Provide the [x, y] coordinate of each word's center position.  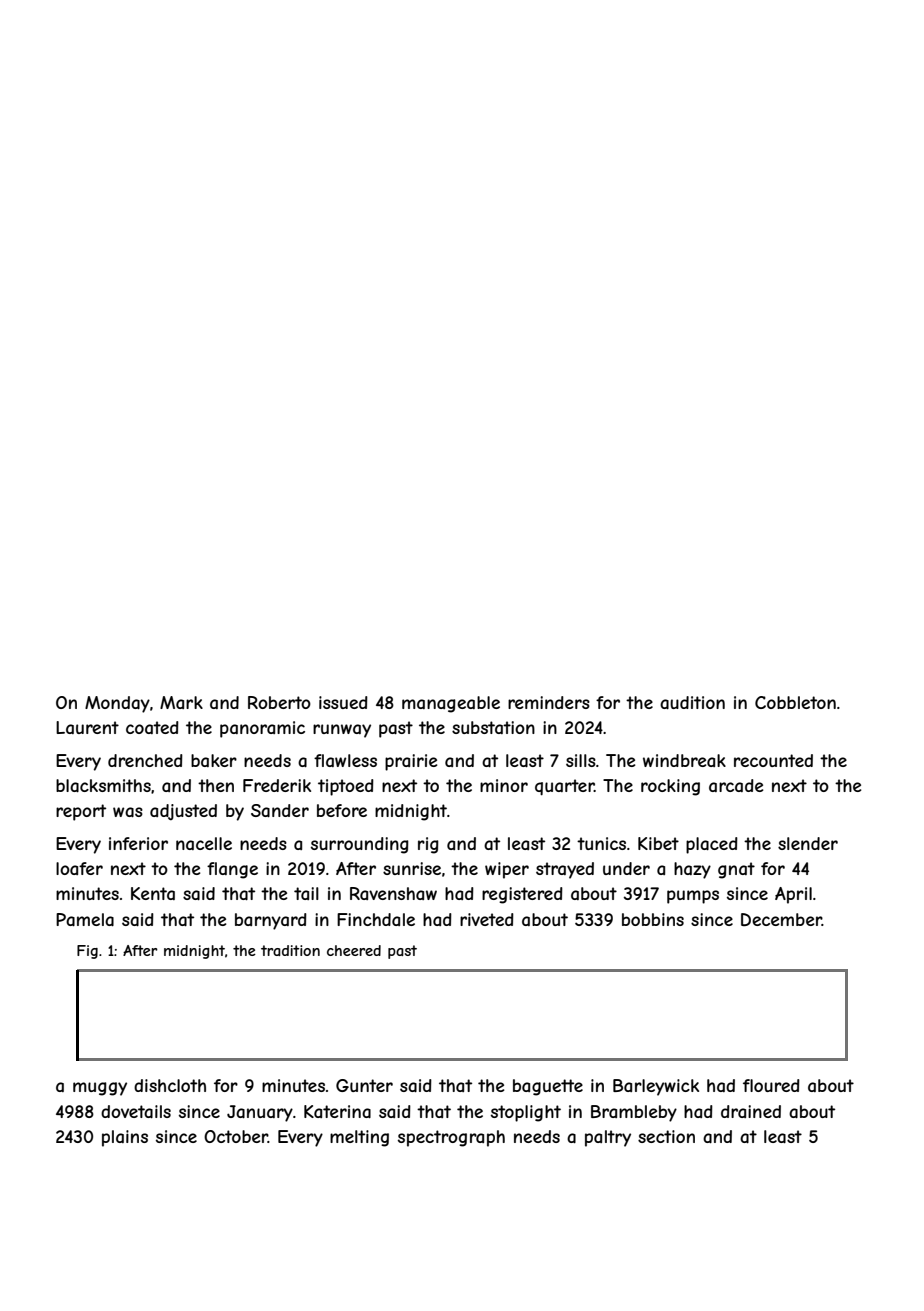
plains [125, 1138]
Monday [117, 704]
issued [343, 702]
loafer [79, 868]
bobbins [653, 919]
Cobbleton [795, 702]
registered [522, 895]
